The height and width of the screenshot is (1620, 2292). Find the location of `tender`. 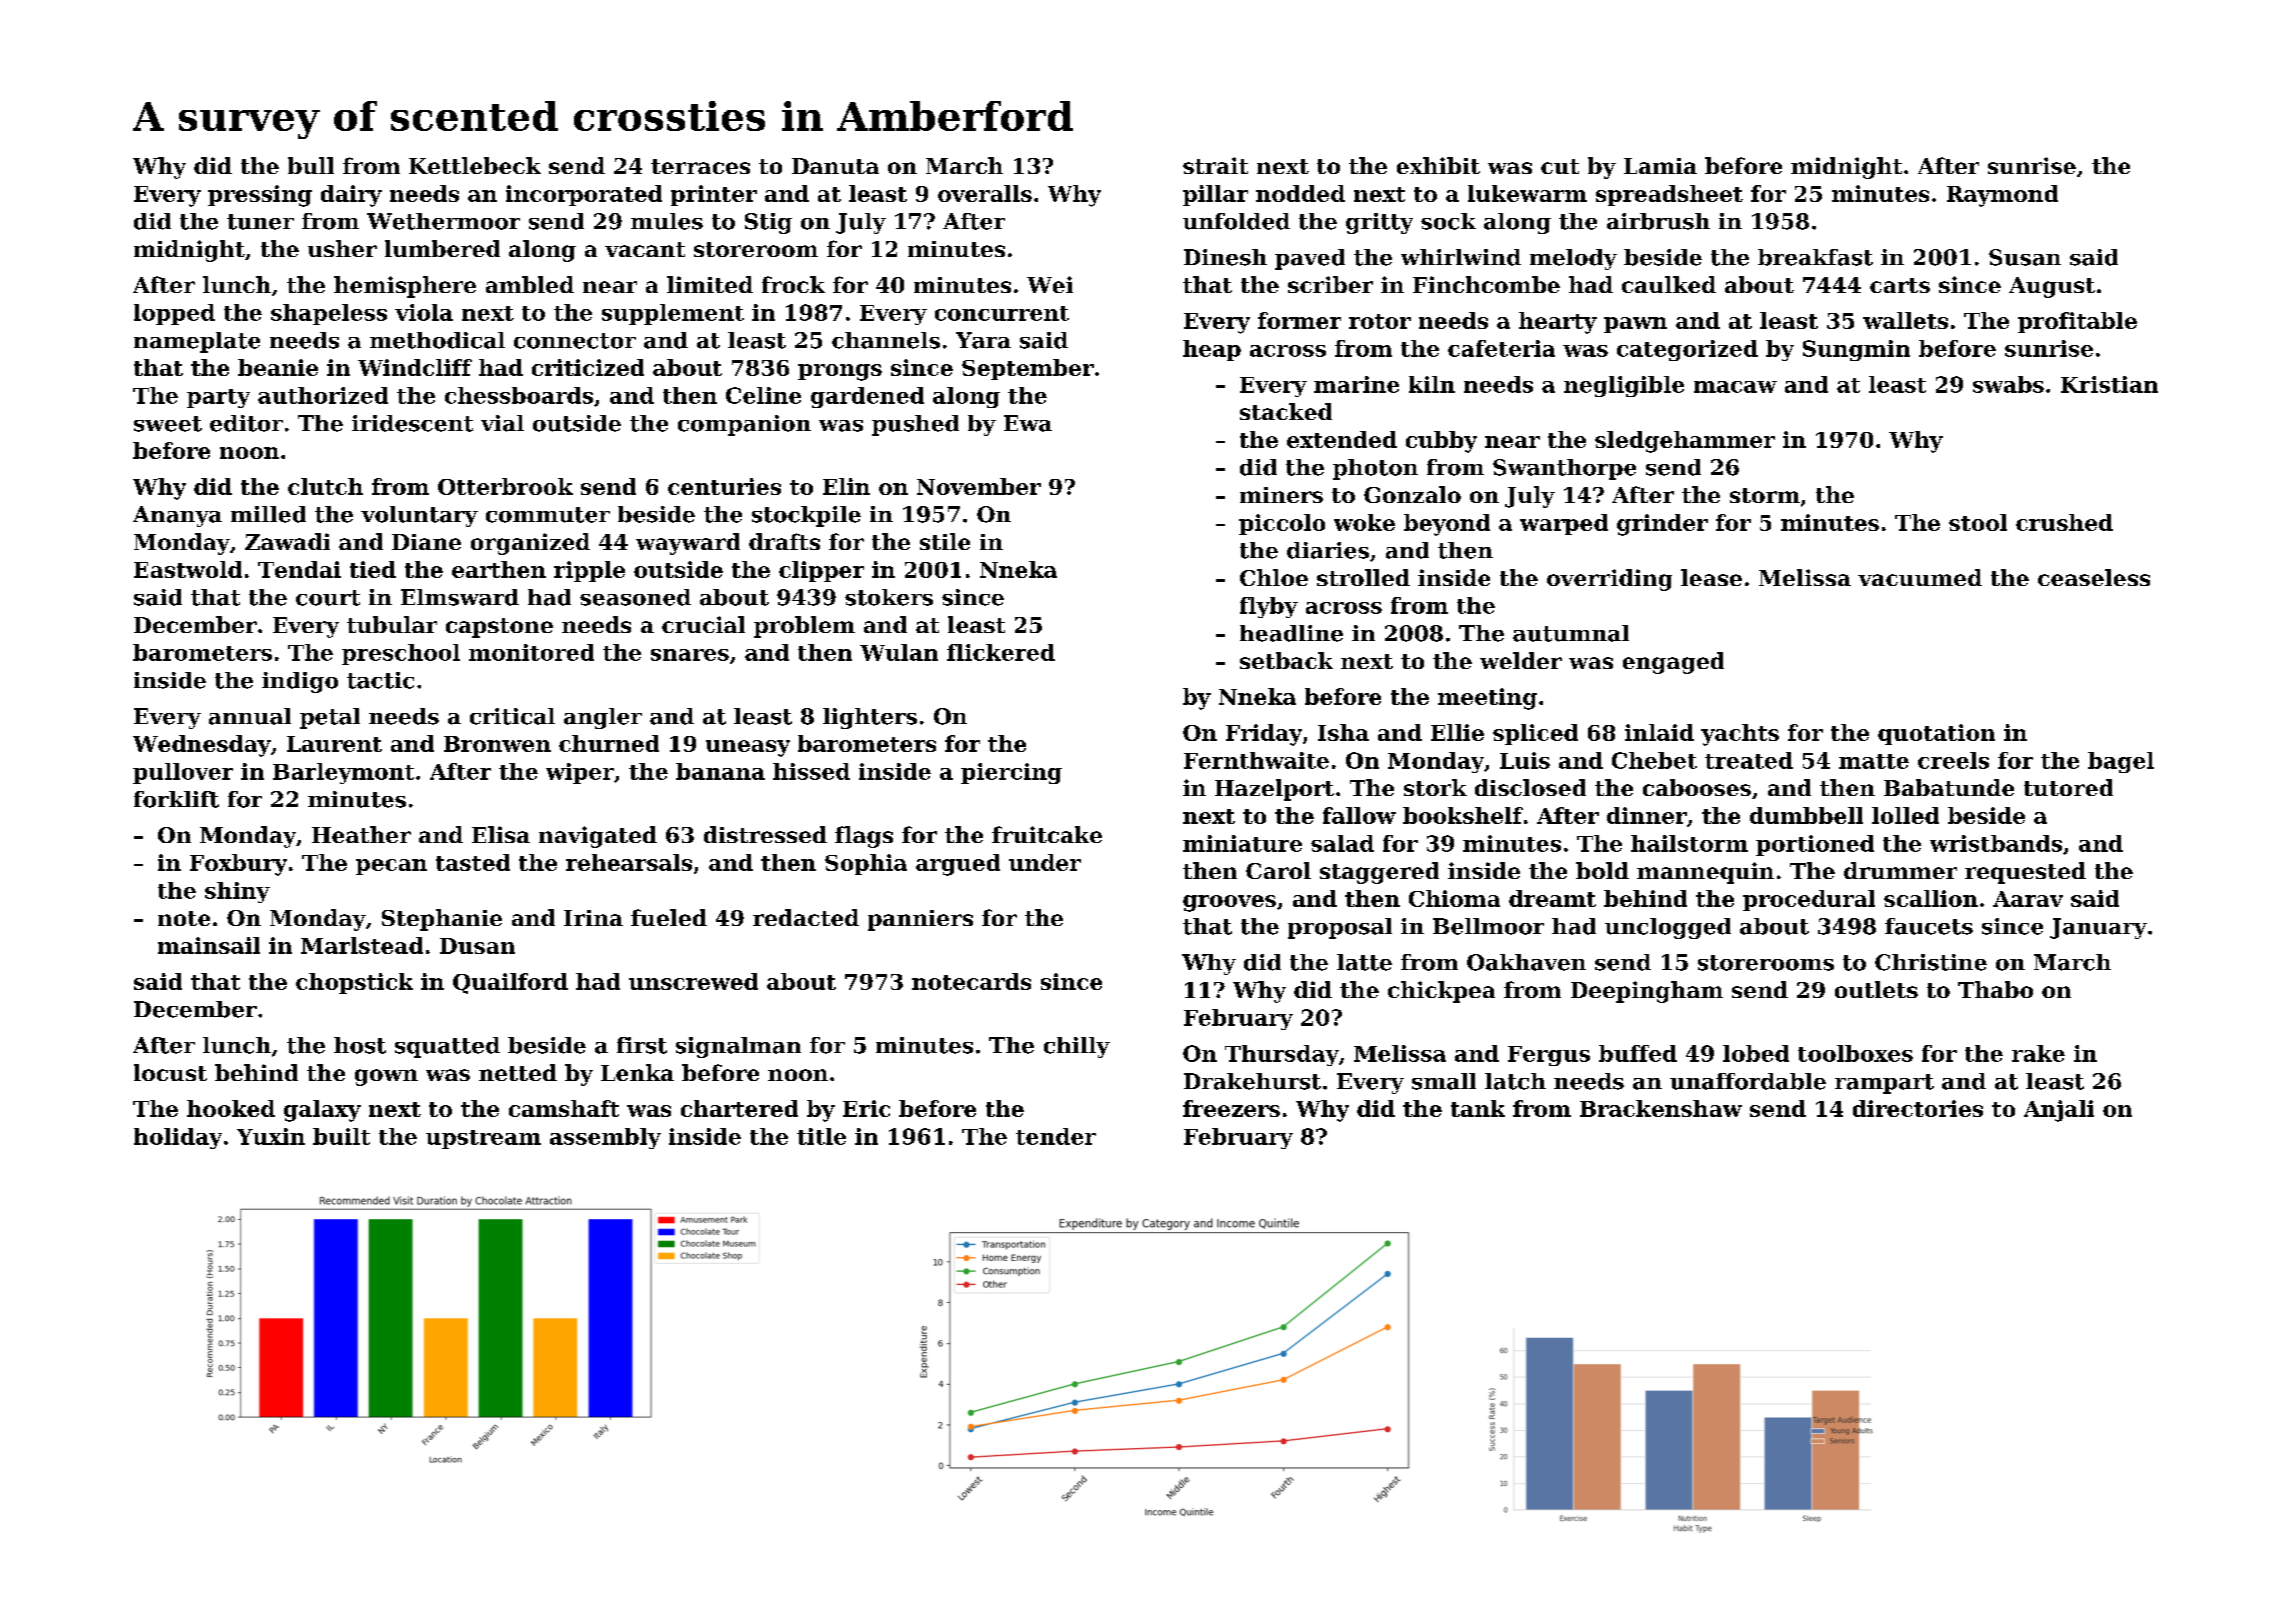

tender is located at coordinates (1056, 1136).
